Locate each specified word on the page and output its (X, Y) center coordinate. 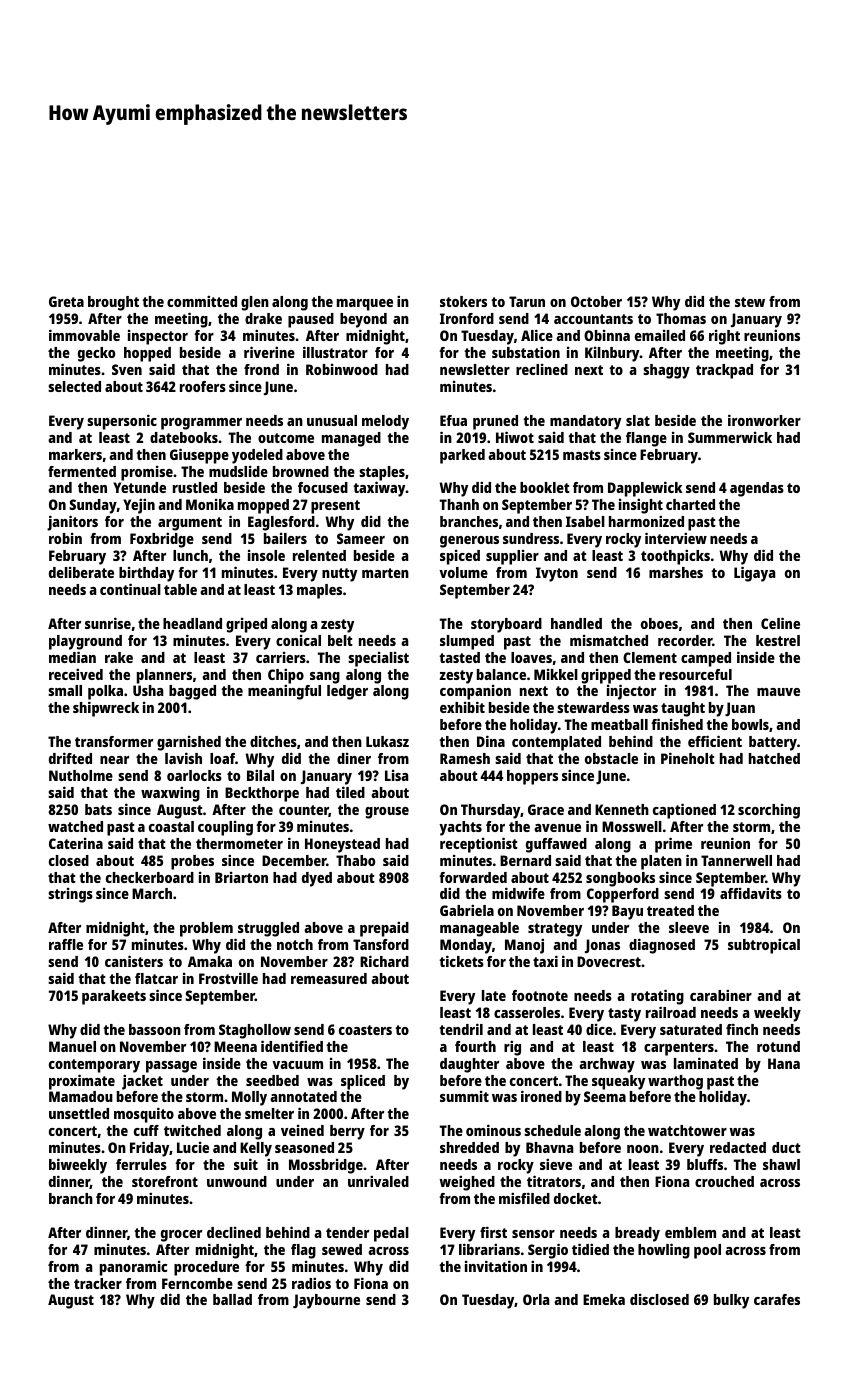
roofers (203, 386)
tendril (461, 1029)
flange (646, 439)
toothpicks (675, 557)
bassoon (155, 1029)
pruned (495, 422)
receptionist (479, 845)
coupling (225, 828)
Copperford (623, 895)
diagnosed (662, 946)
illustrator (335, 352)
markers (75, 454)
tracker (98, 1283)
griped (246, 625)
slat (638, 420)
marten (385, 573)
